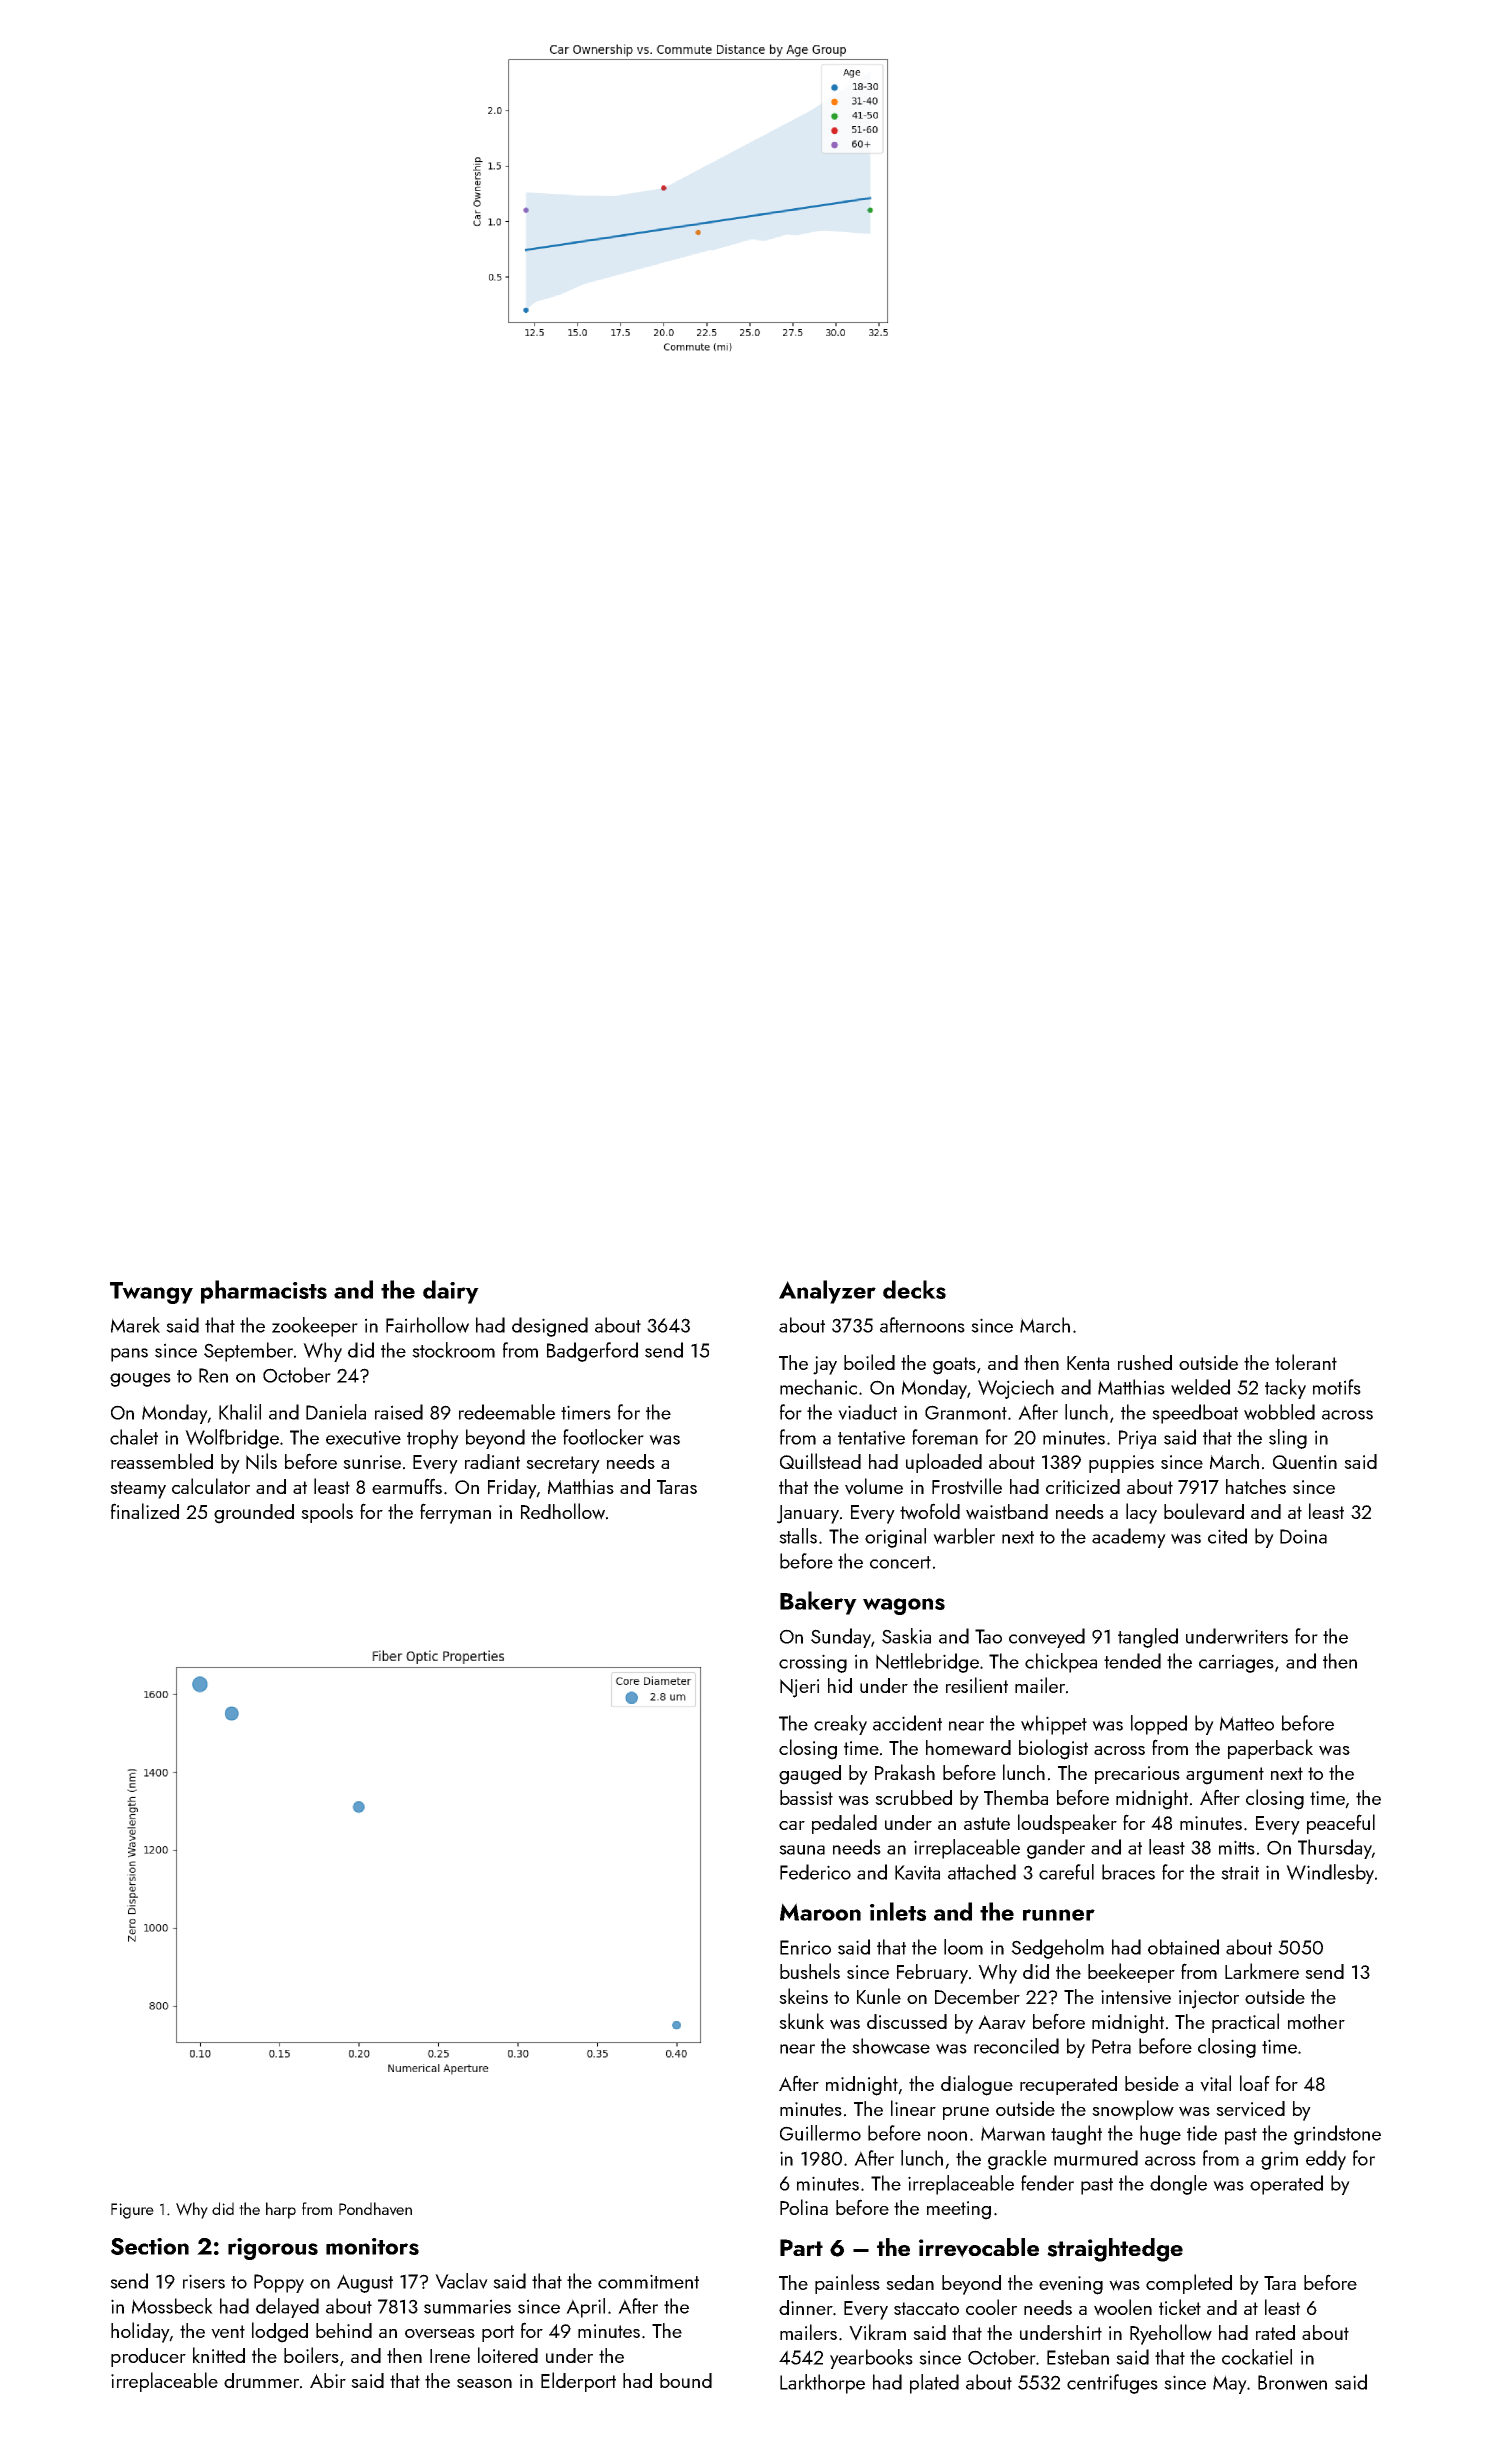 The image size is (1496, 2464). What do you see at coordinates (1145, 1362) in the image?
I see `rushed` at bounding box center [1145, 1362].
